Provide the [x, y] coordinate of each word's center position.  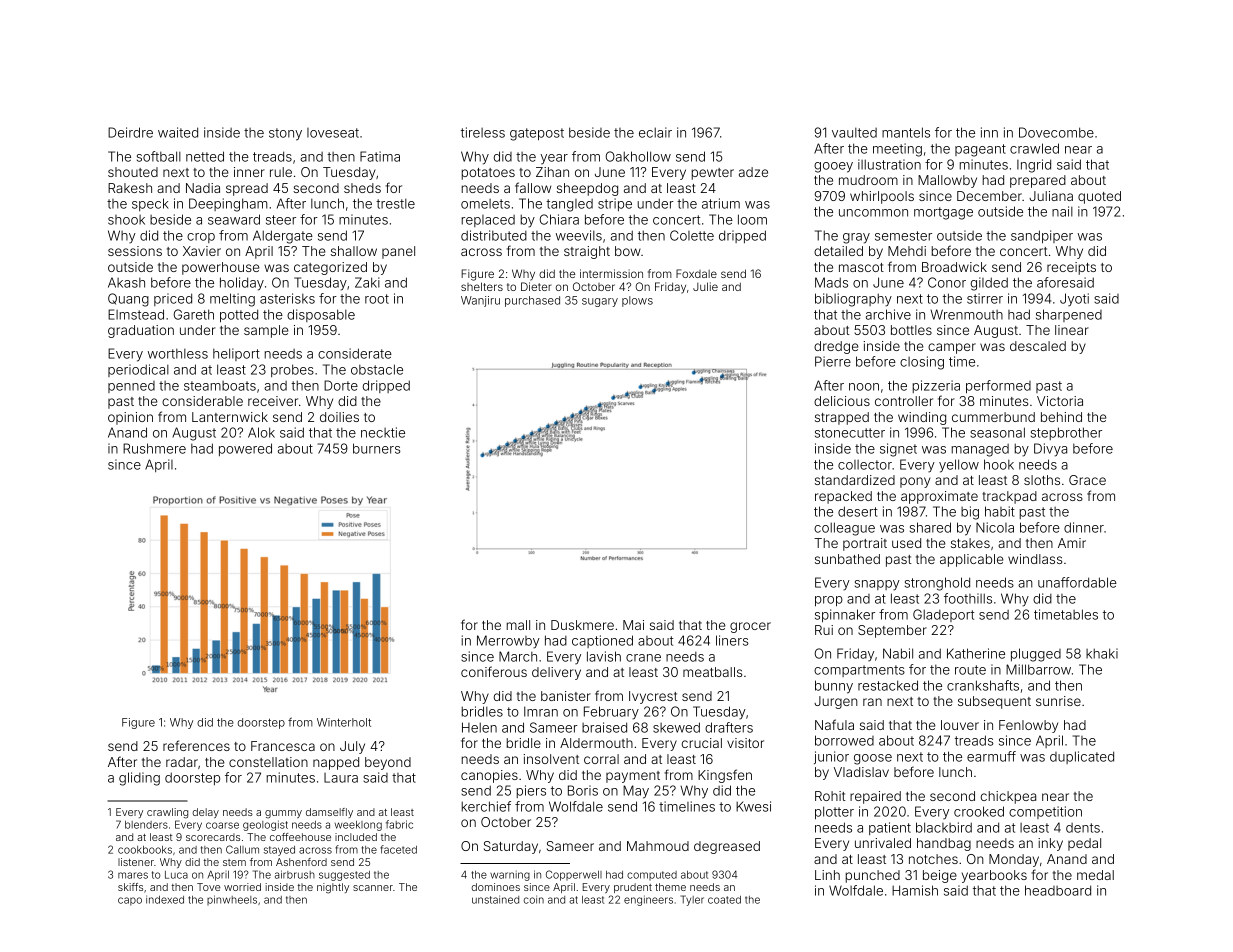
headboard [1058, 890]
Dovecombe [1056, 132]
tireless [483, 132]
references [196, 745]
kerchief [486, 806]
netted [205, 156]
